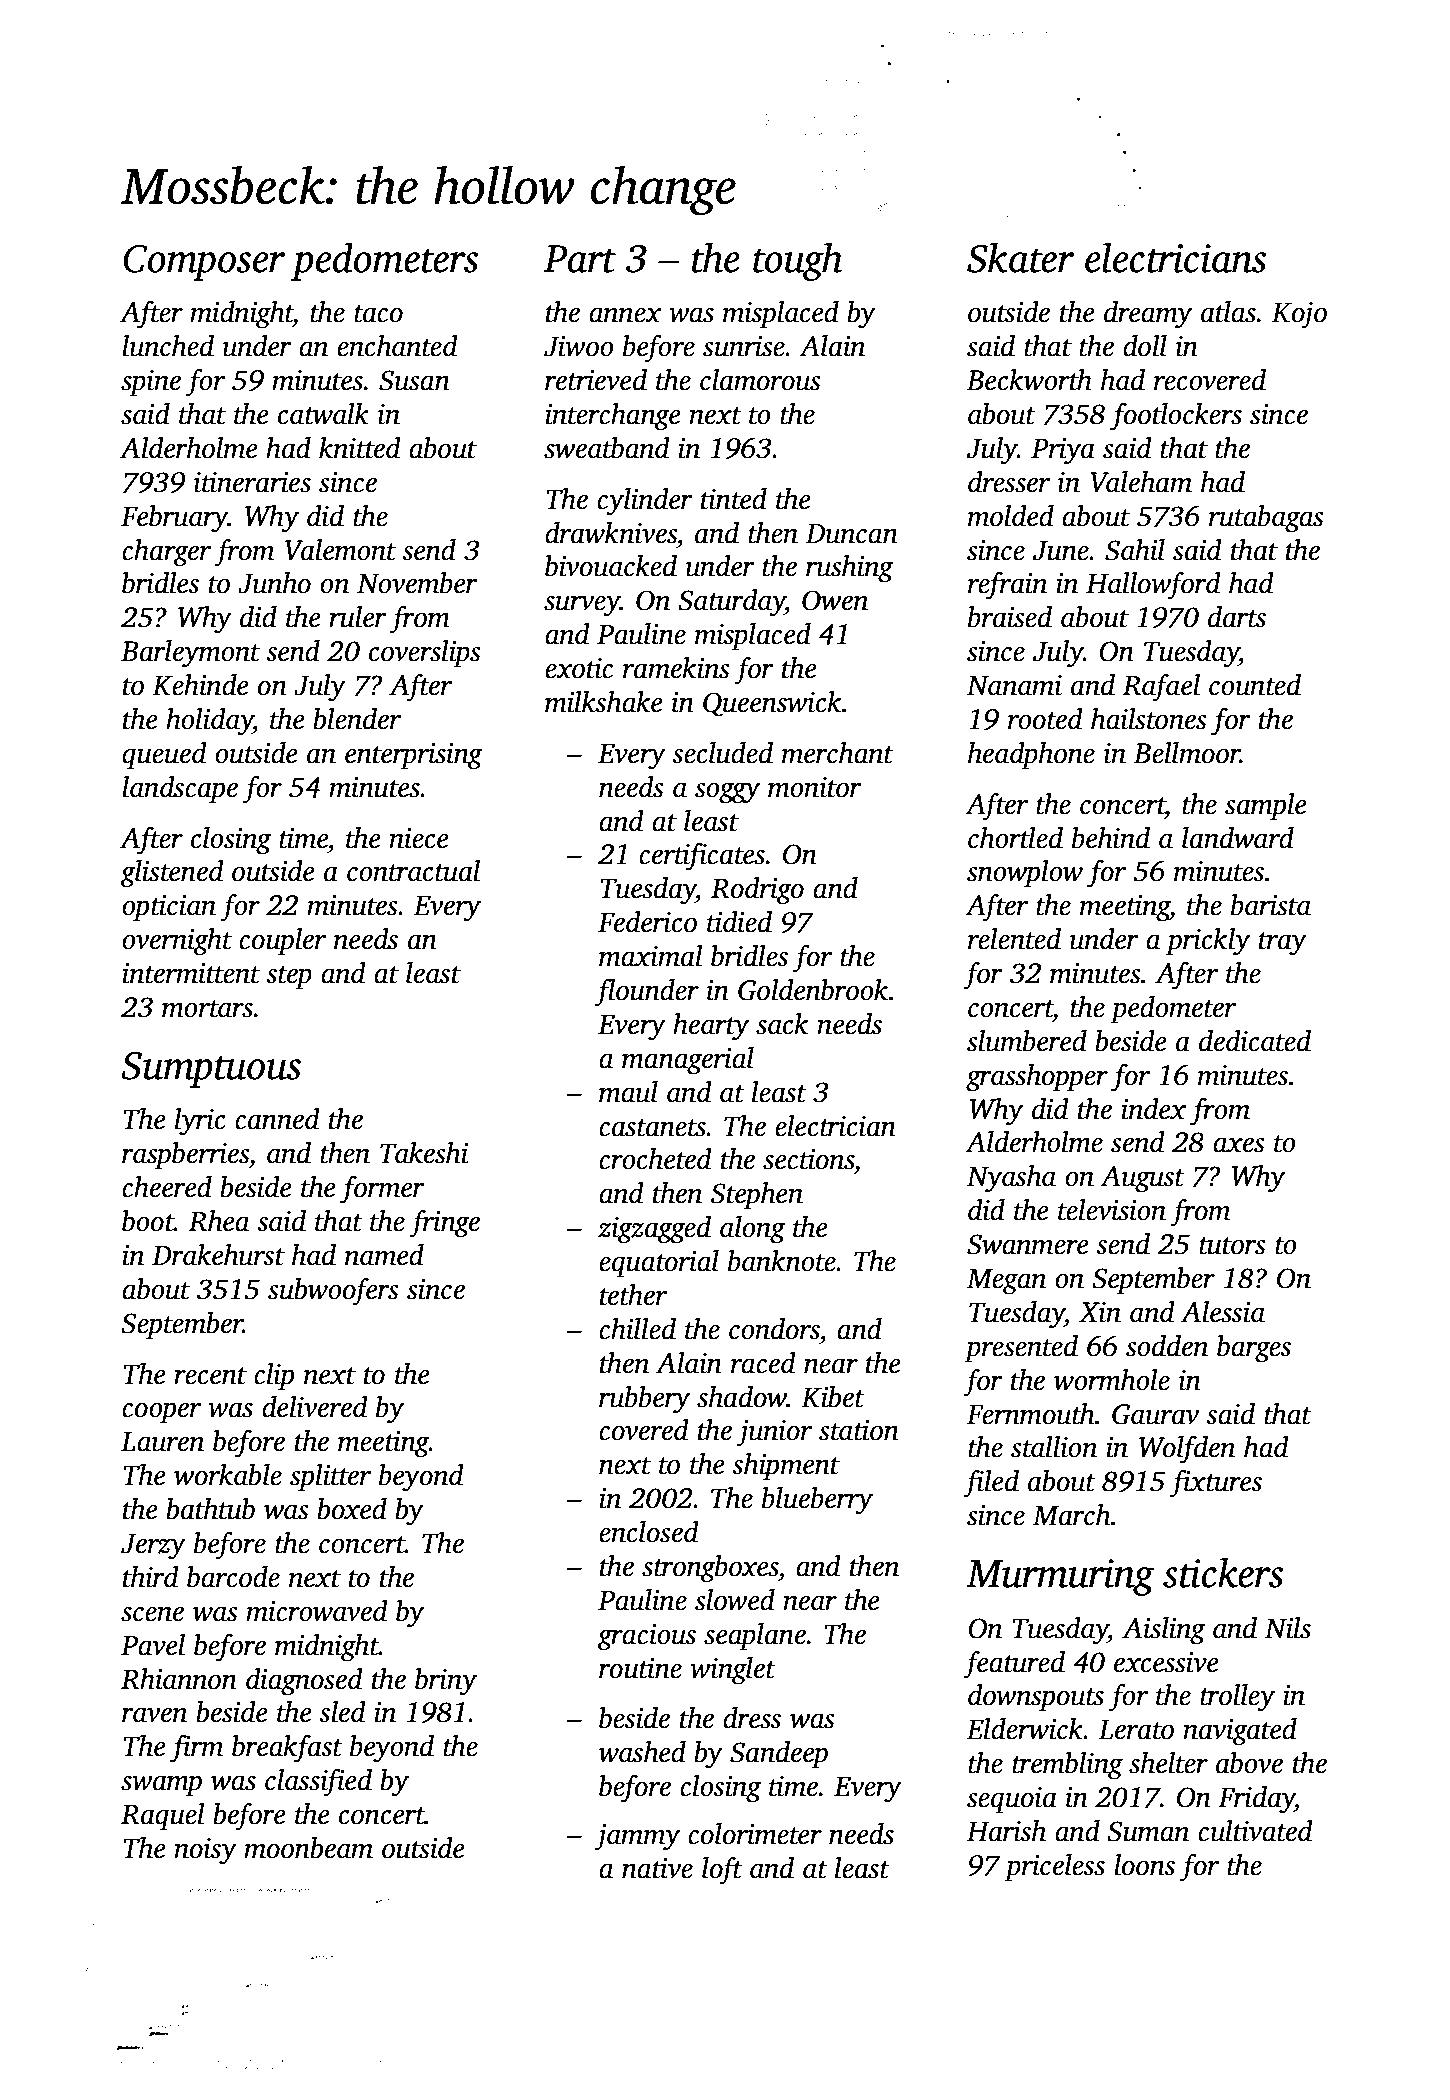  What do you see at coordinates (211, 1070) in the page?
I see `Sumptuous` at bounding box center [211, 1070].
